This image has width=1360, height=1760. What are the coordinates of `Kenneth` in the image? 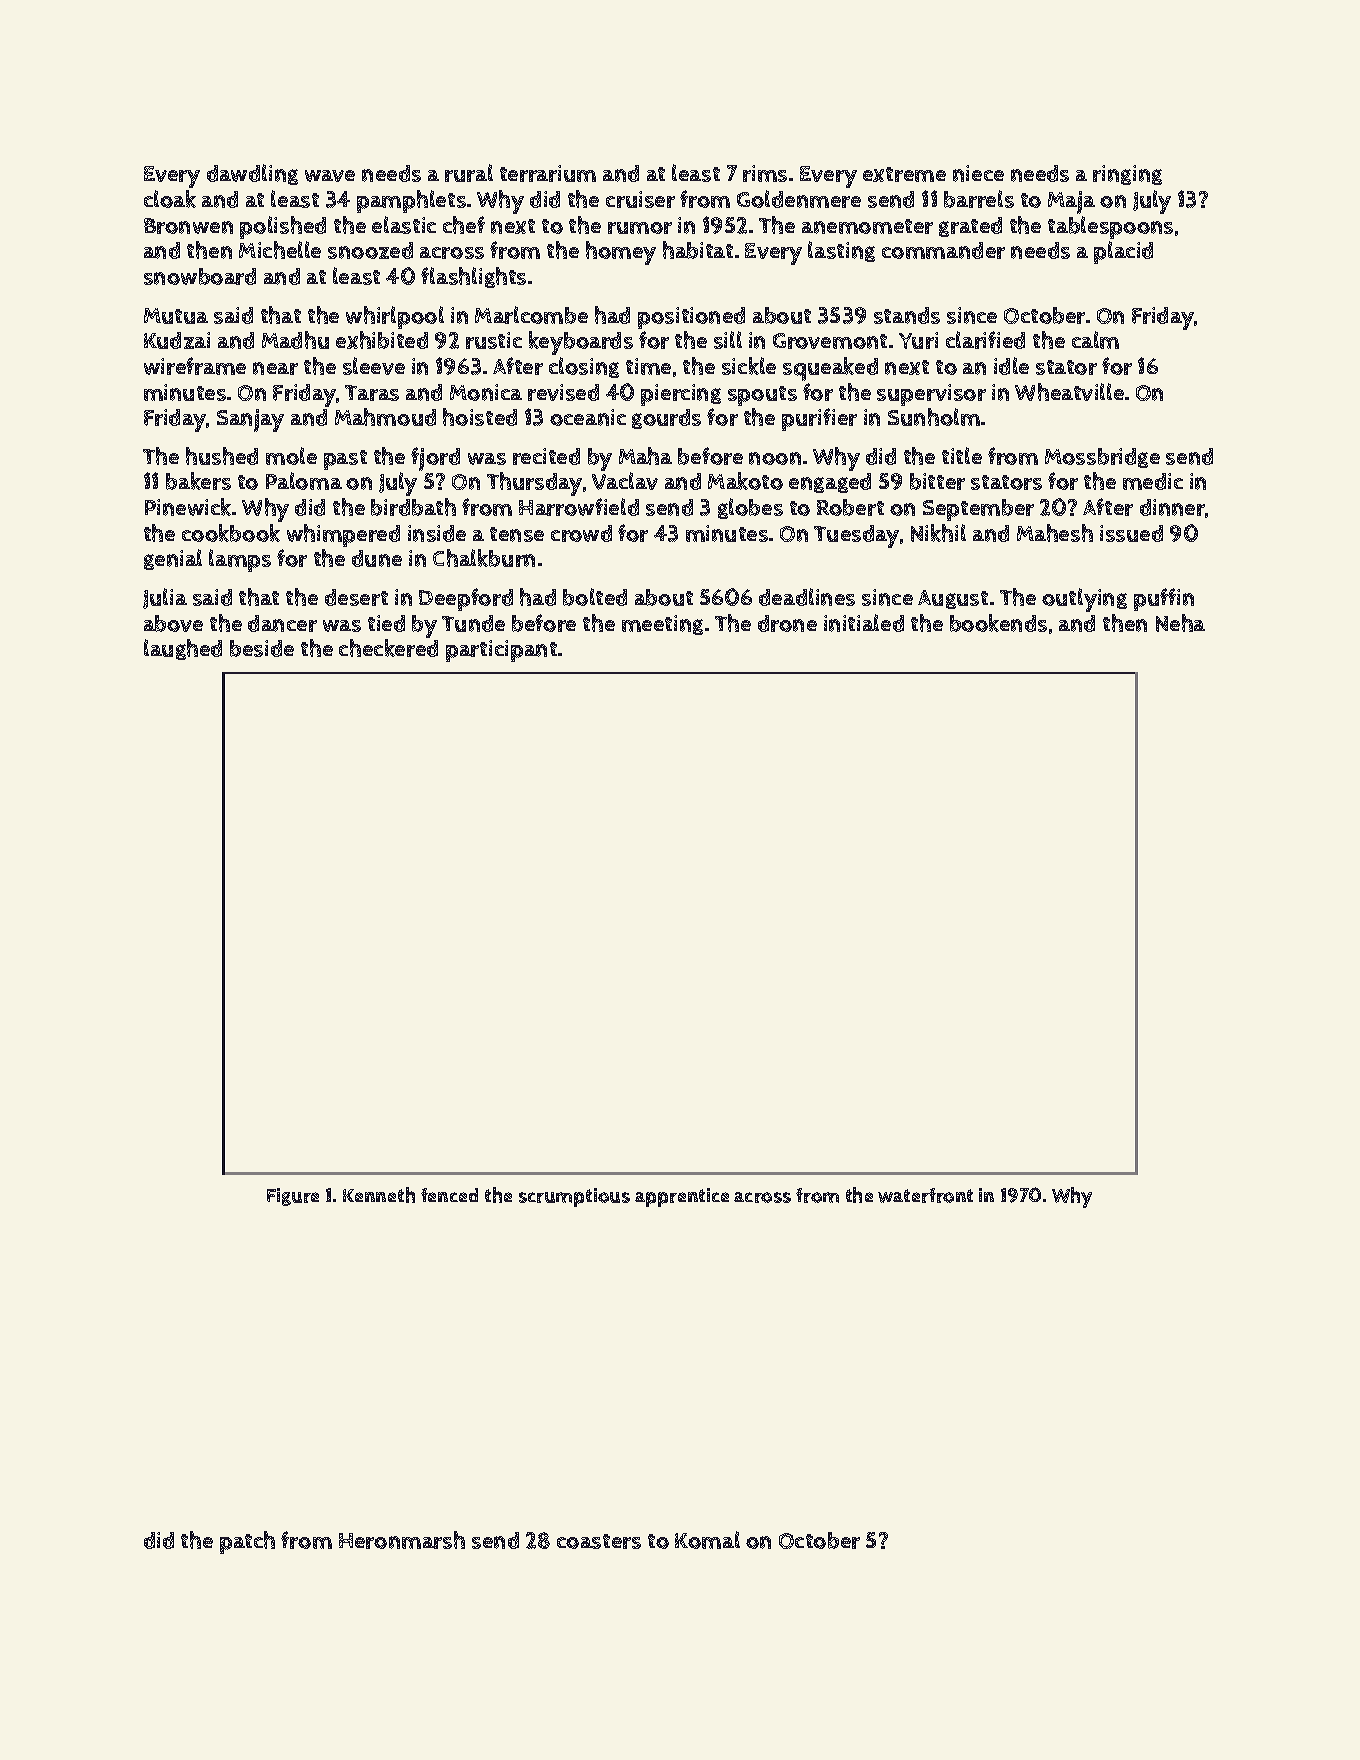 It's located at (379, 1195).
